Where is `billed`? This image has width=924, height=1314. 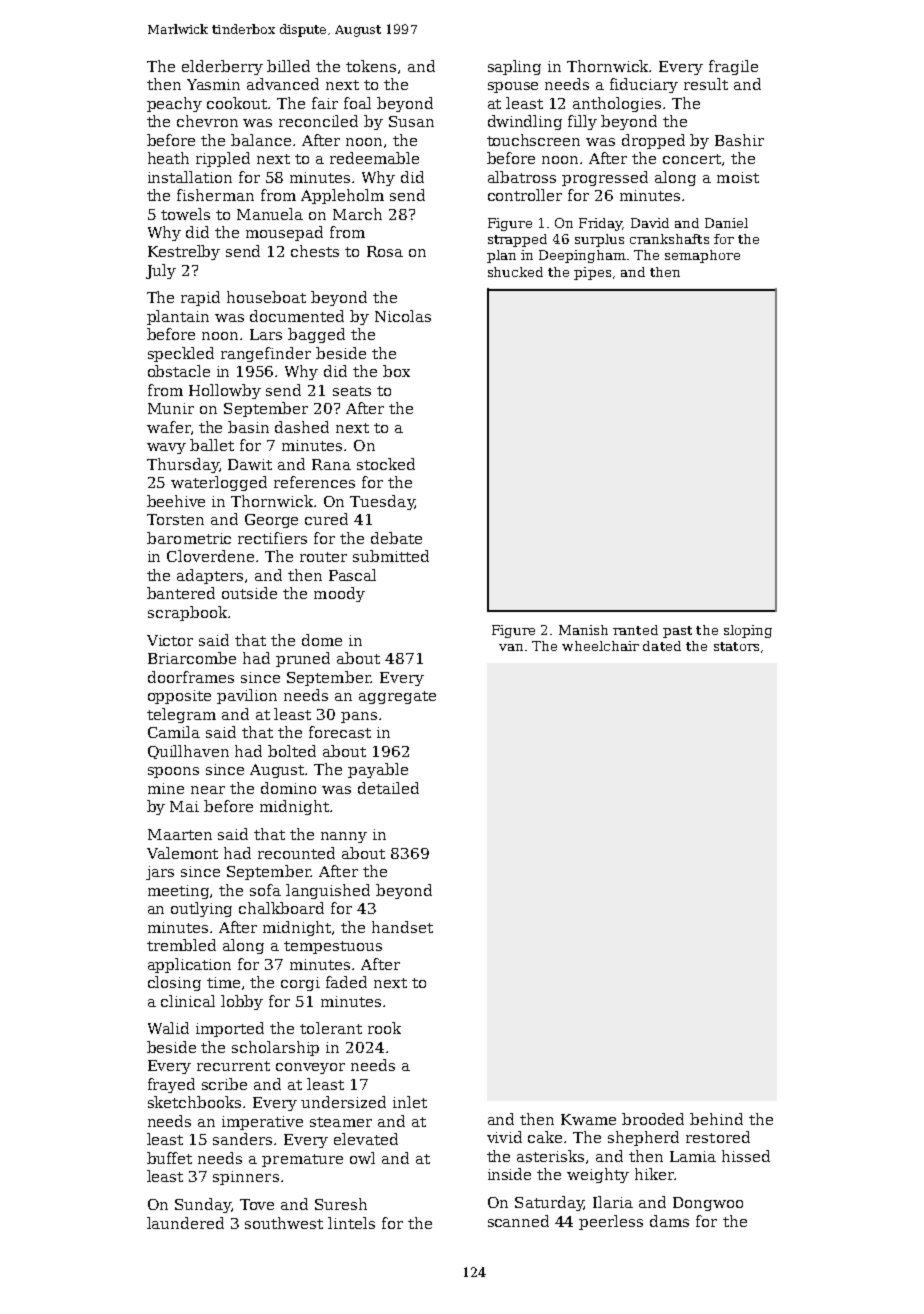 billed is located at coordinates (288, 66).
